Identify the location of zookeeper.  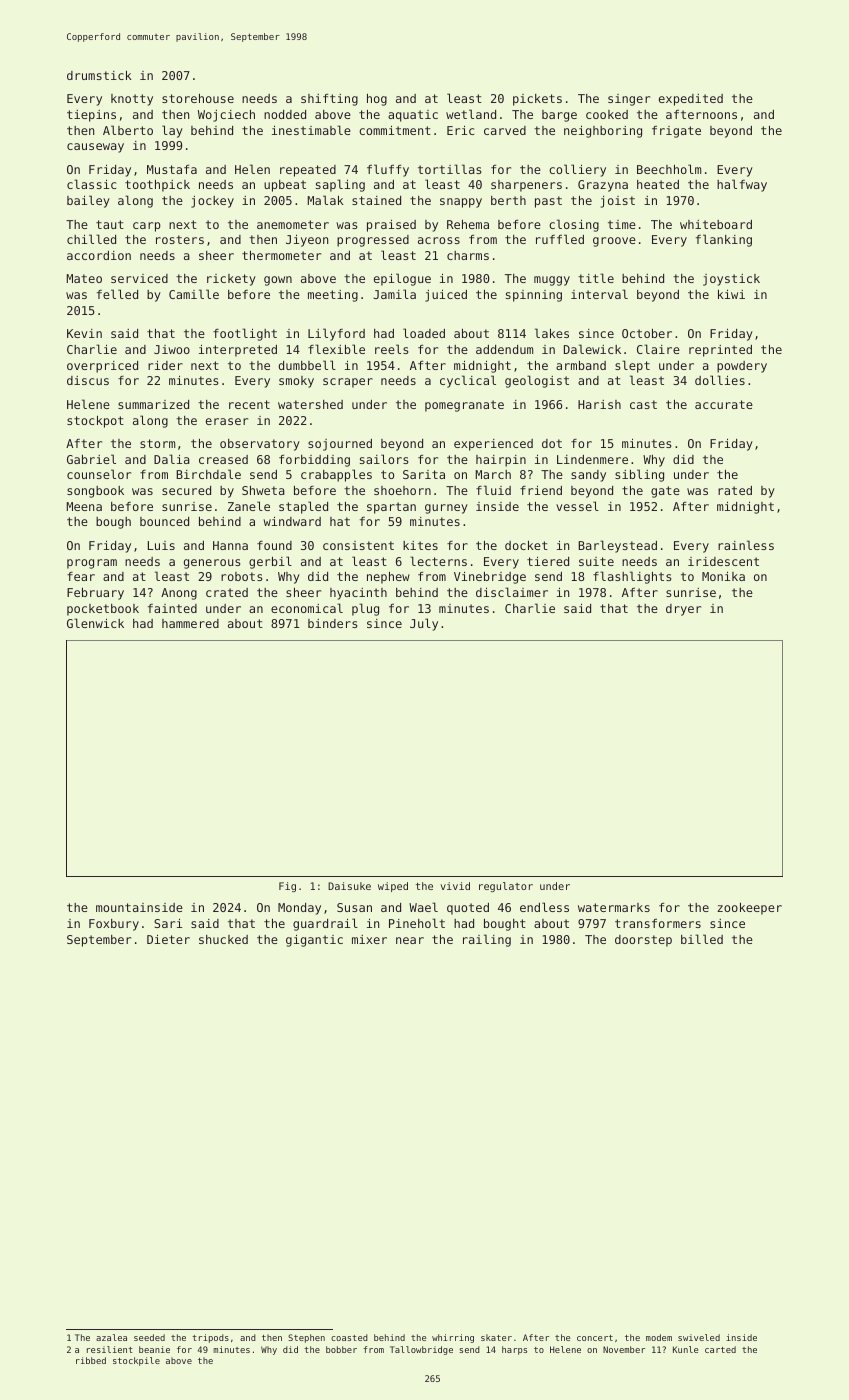
(749, 909).
